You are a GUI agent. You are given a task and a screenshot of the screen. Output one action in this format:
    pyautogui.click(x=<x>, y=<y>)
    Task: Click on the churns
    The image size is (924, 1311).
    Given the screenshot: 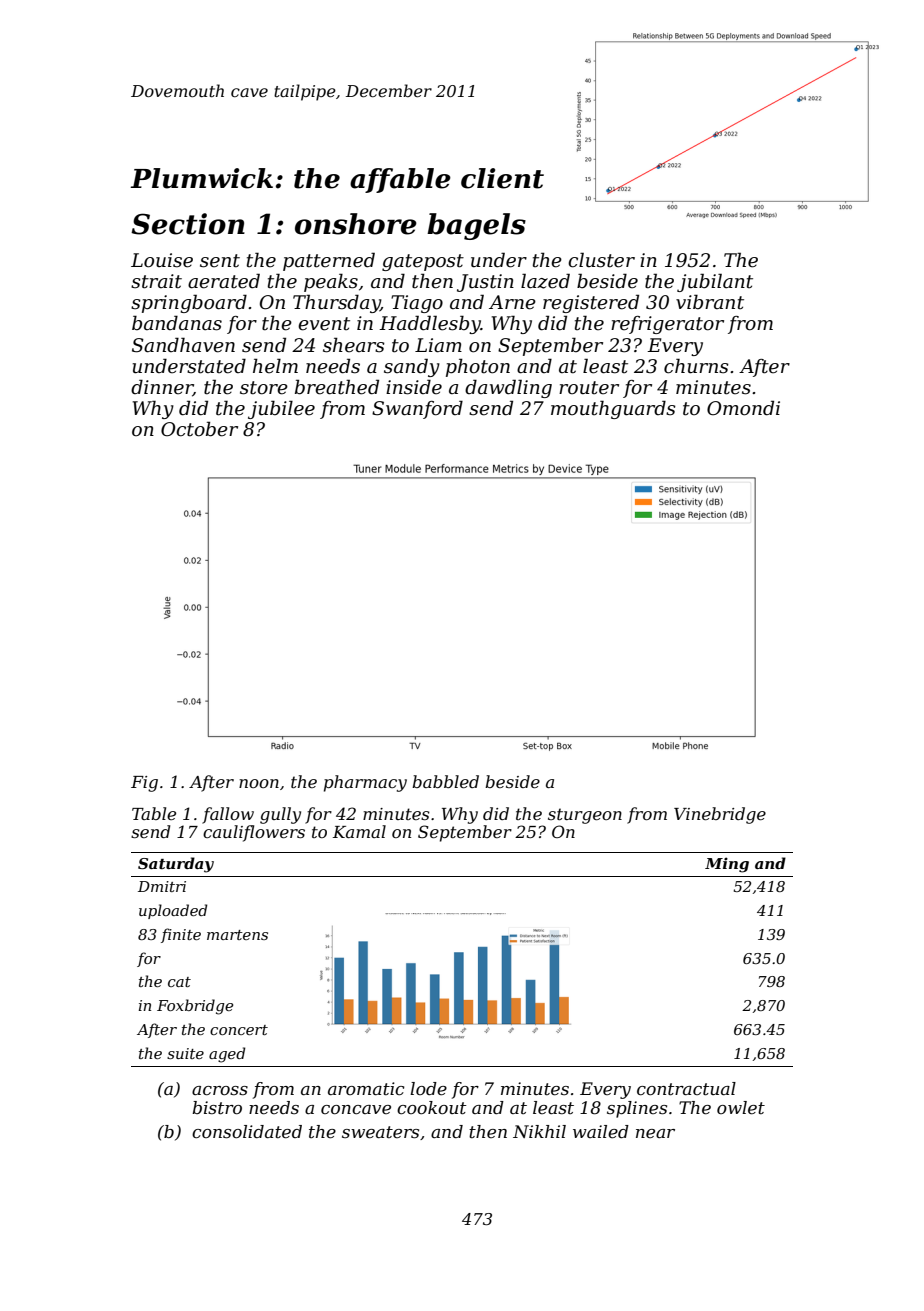 What is the action you would take?
    pyautogui.click(x=696, y=366)
